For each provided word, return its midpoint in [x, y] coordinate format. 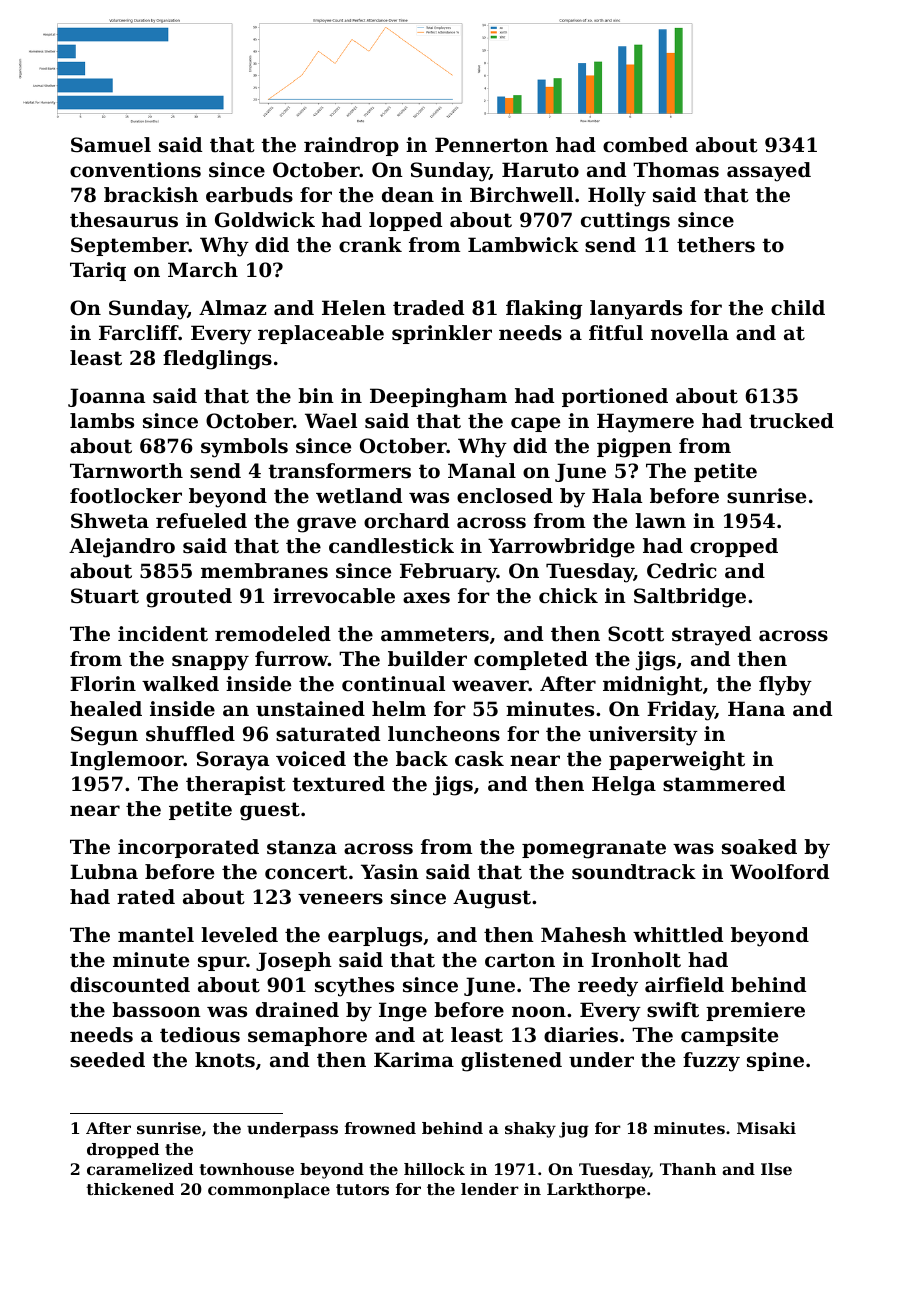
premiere [755, 1011]
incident [163, 634]
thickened [130, 1189]
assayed [769, 172]
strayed [711, 636]
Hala [617, 495]
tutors [362, 1189]
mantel [156, 935]
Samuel [111, 145]
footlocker [126, 496]
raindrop [351, 146]
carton [520, 960]
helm [399, 709]
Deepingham [438, 398]
